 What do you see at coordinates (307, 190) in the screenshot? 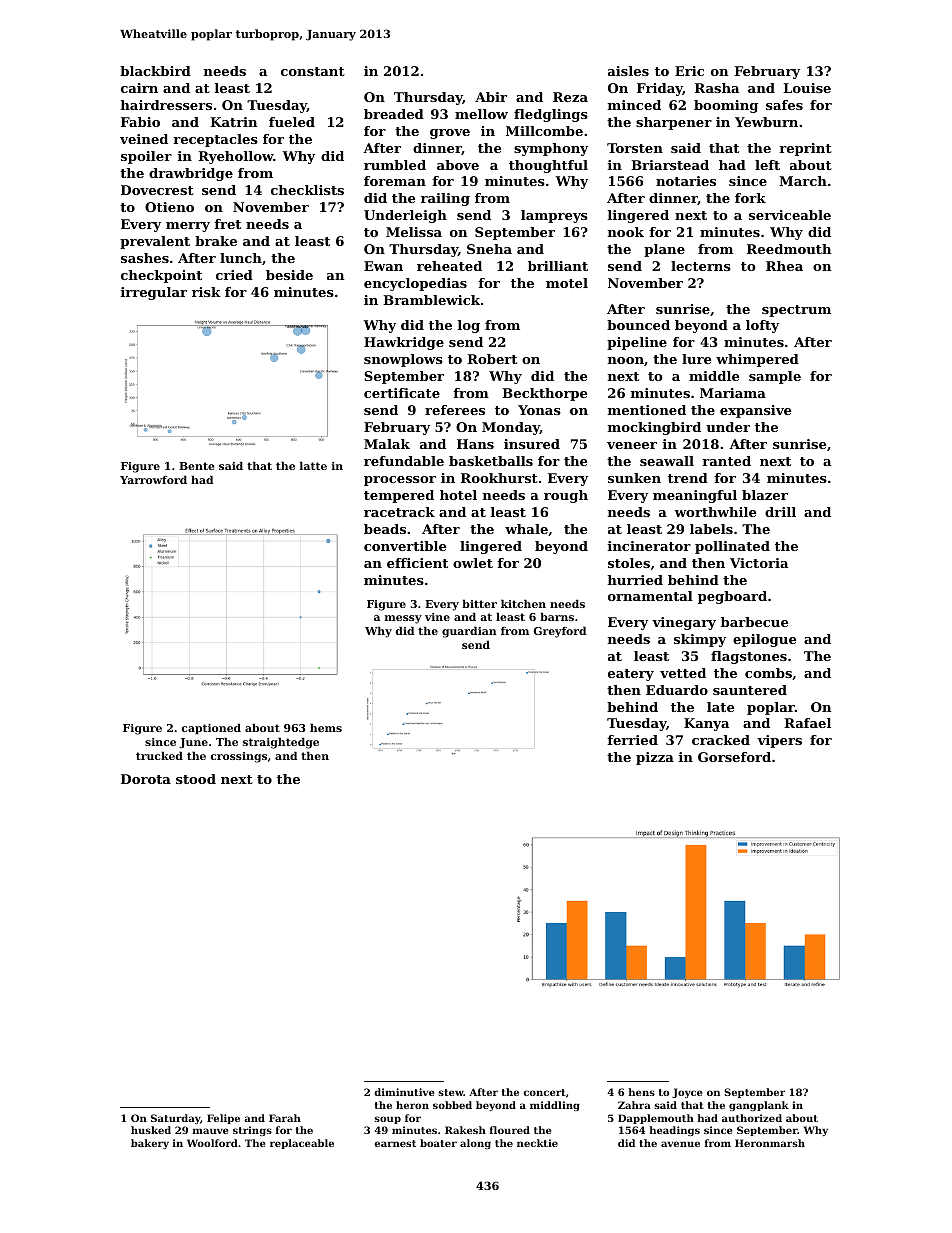
I see `checklists` at bounding box center [307, 190].
